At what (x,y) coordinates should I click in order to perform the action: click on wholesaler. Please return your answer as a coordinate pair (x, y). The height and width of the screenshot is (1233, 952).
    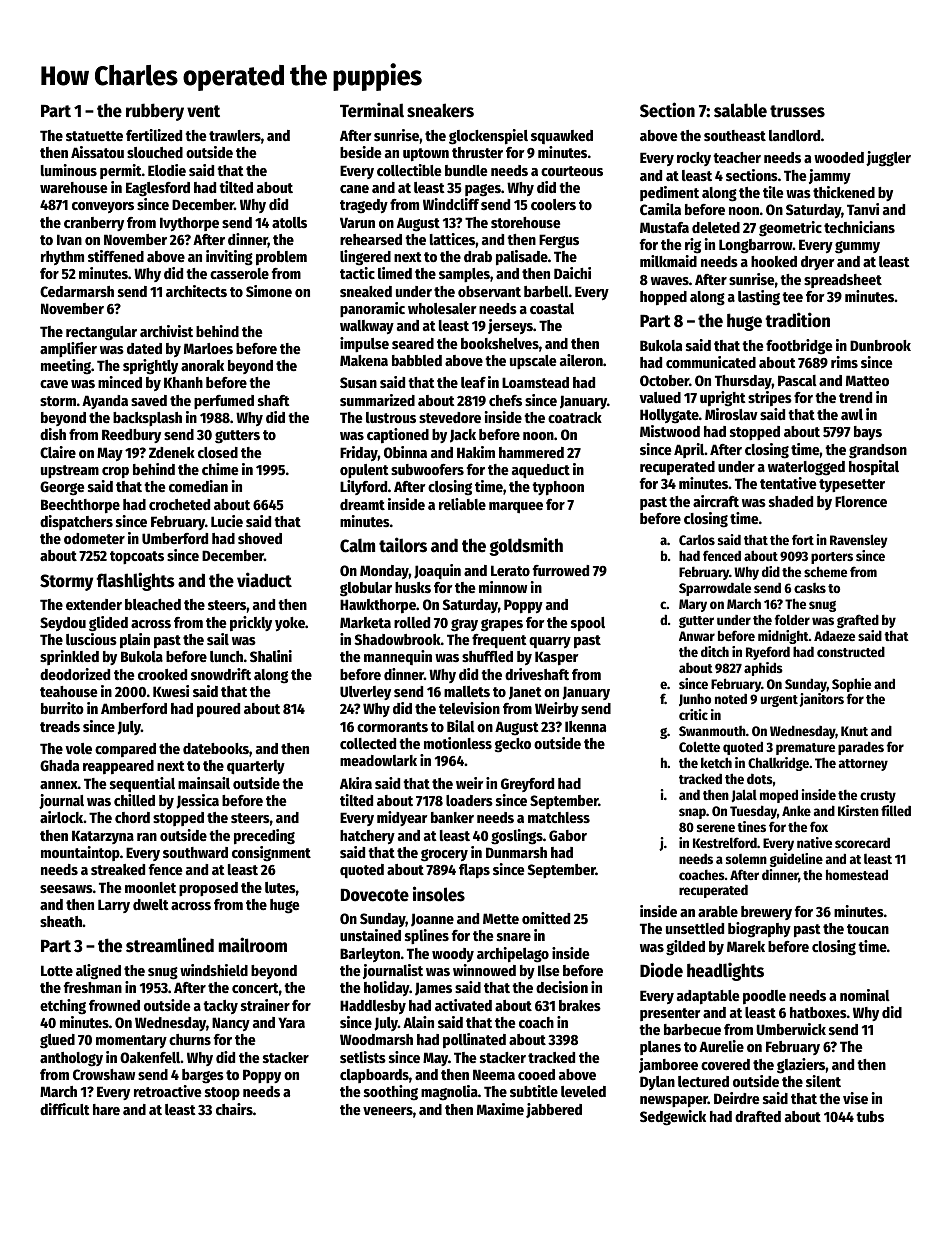
    Looking at the image, I should click on (442, 308).
